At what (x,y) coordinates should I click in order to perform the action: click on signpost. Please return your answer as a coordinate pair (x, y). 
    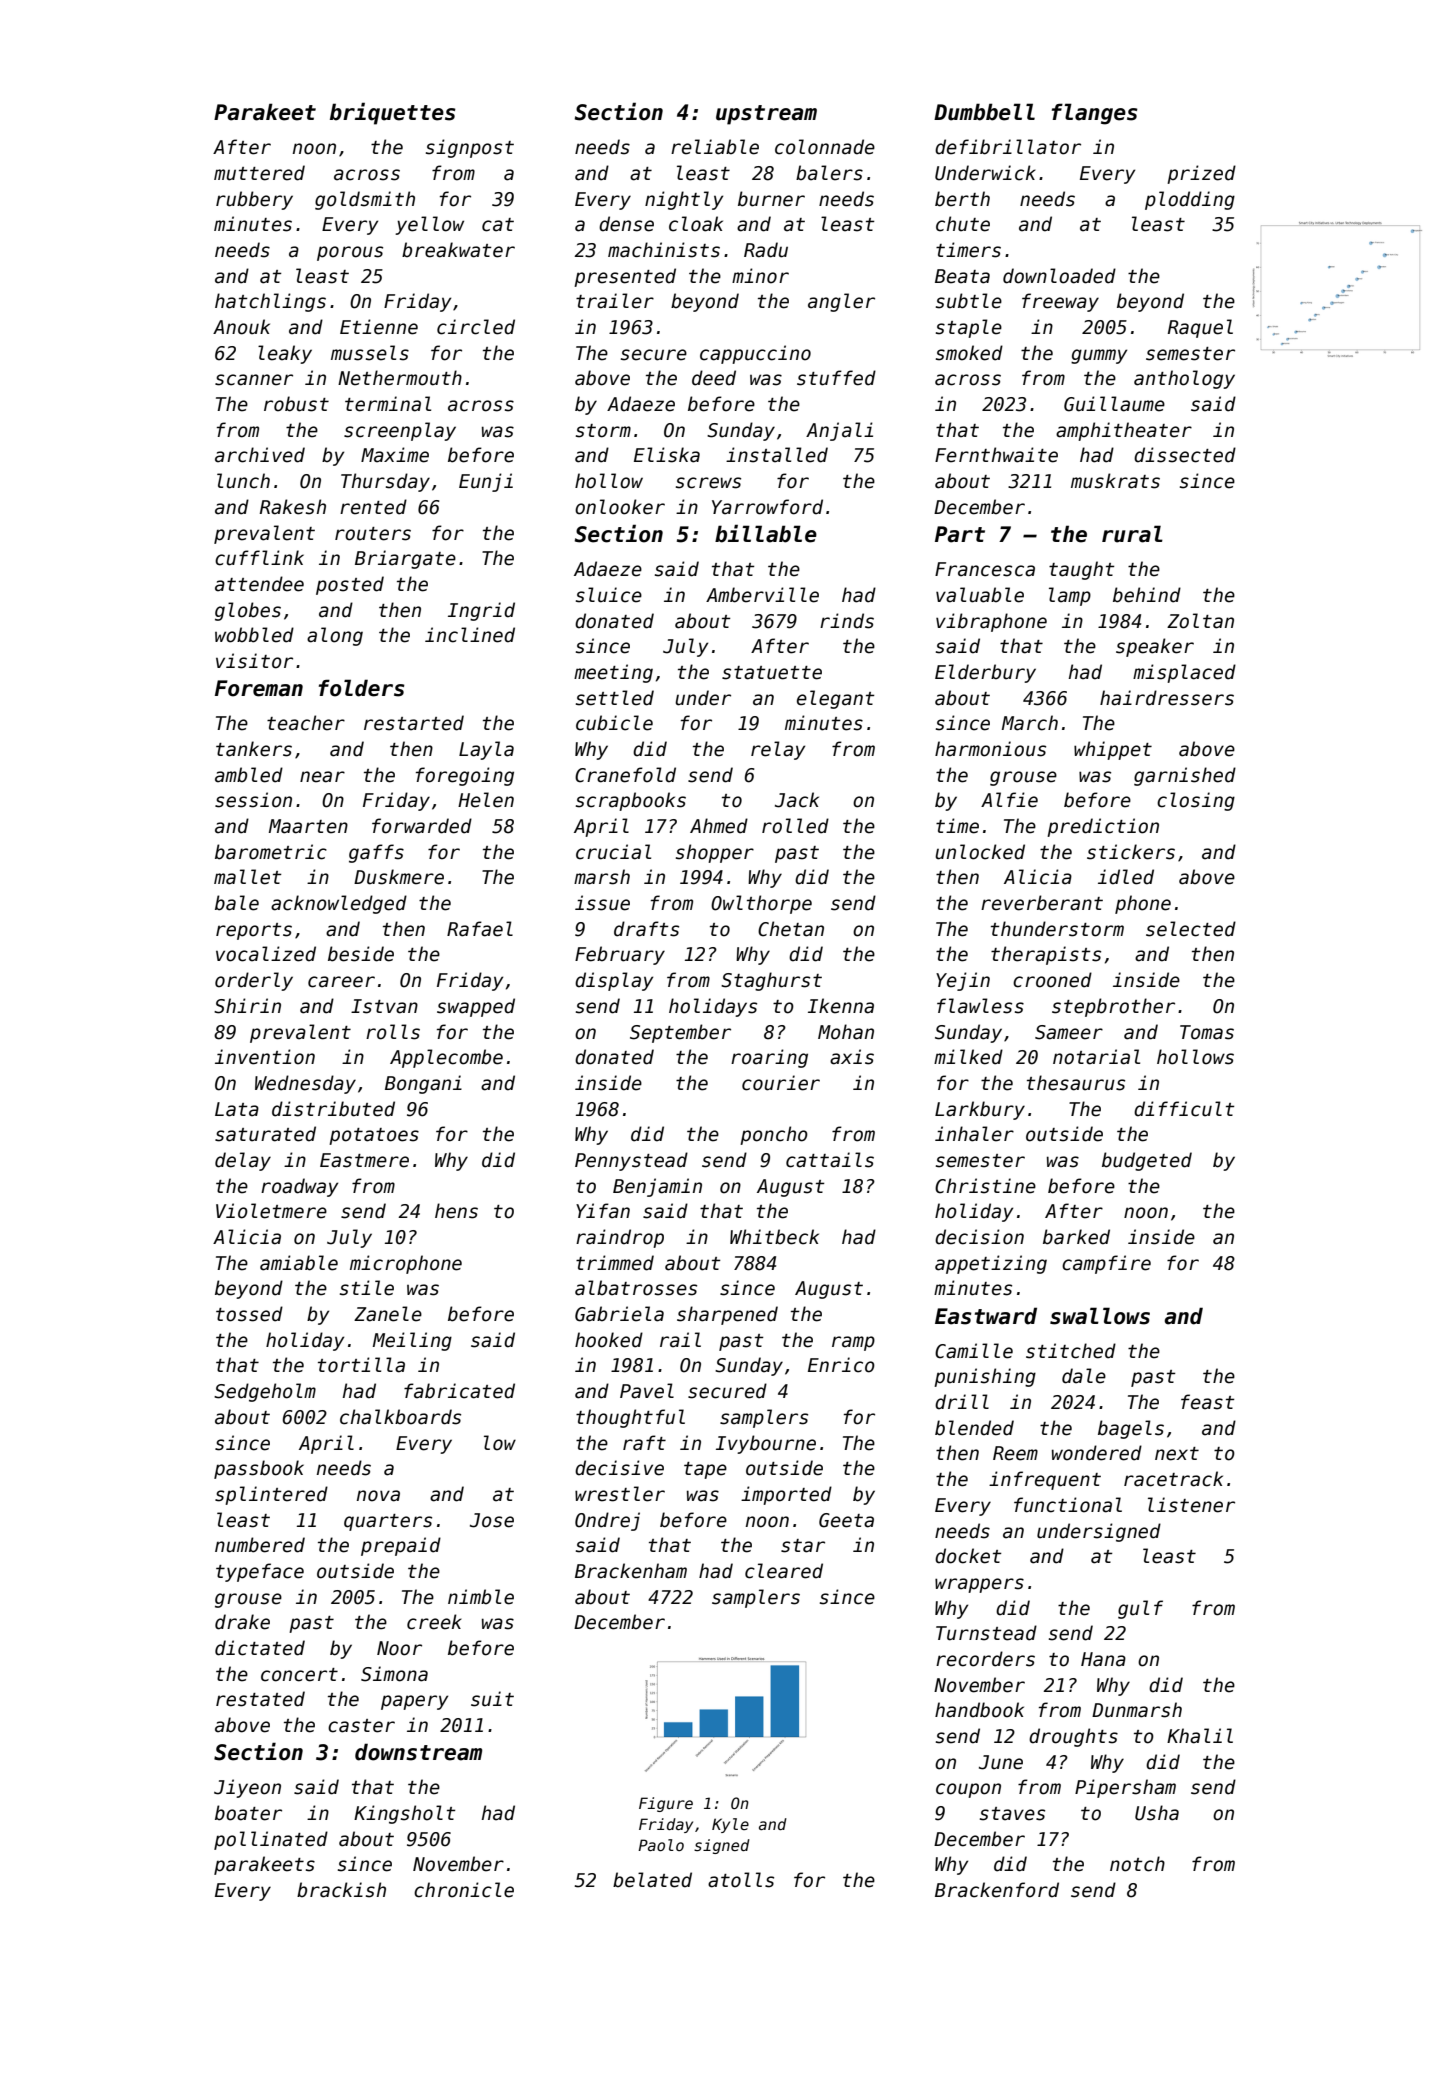
    Looking at the image, I should click on (470, 148).
